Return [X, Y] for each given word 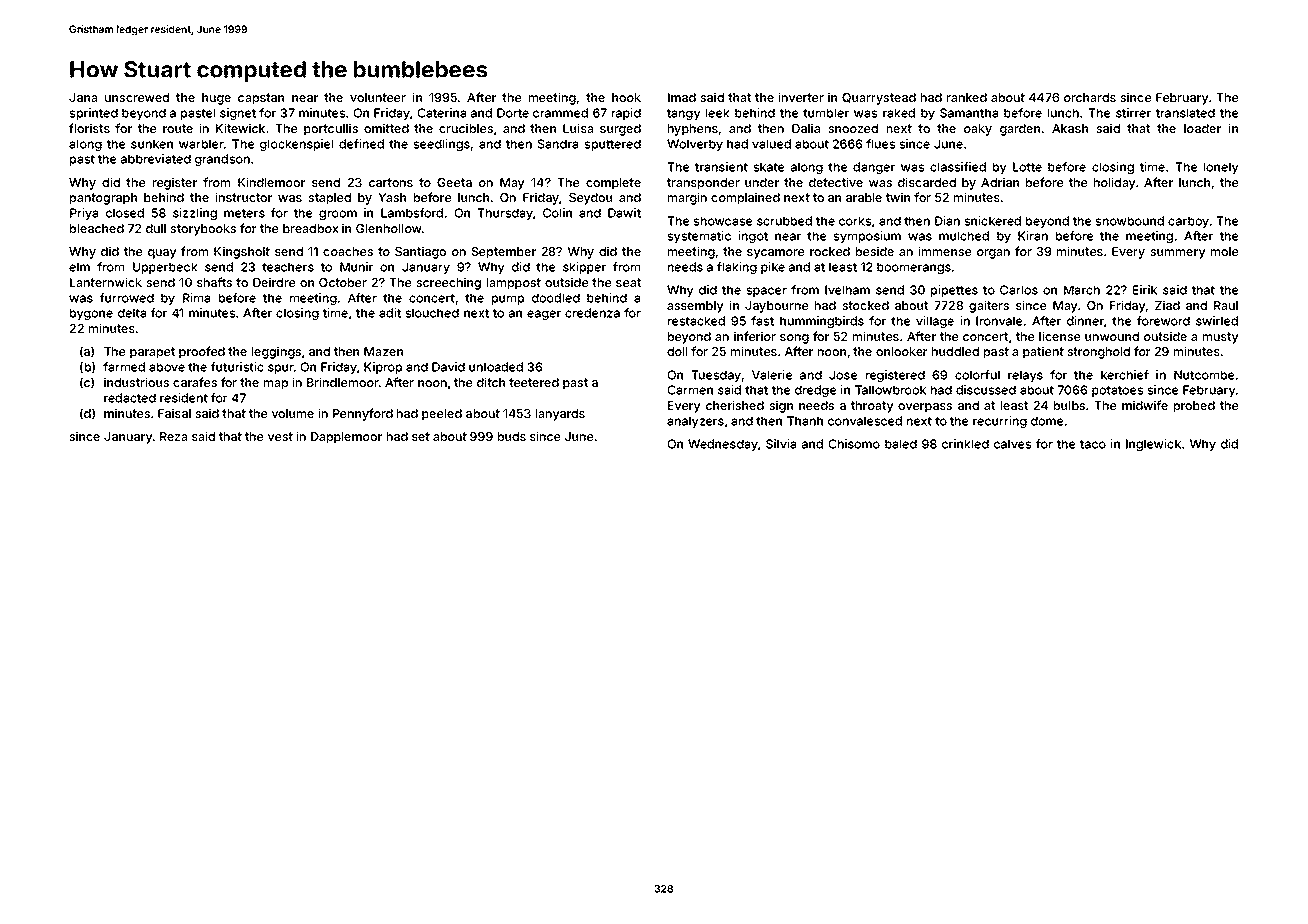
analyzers [695, 422]
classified [958, 167]
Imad [682, 97]
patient [1043, 352]
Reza [173, 436]
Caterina [441, 113]
